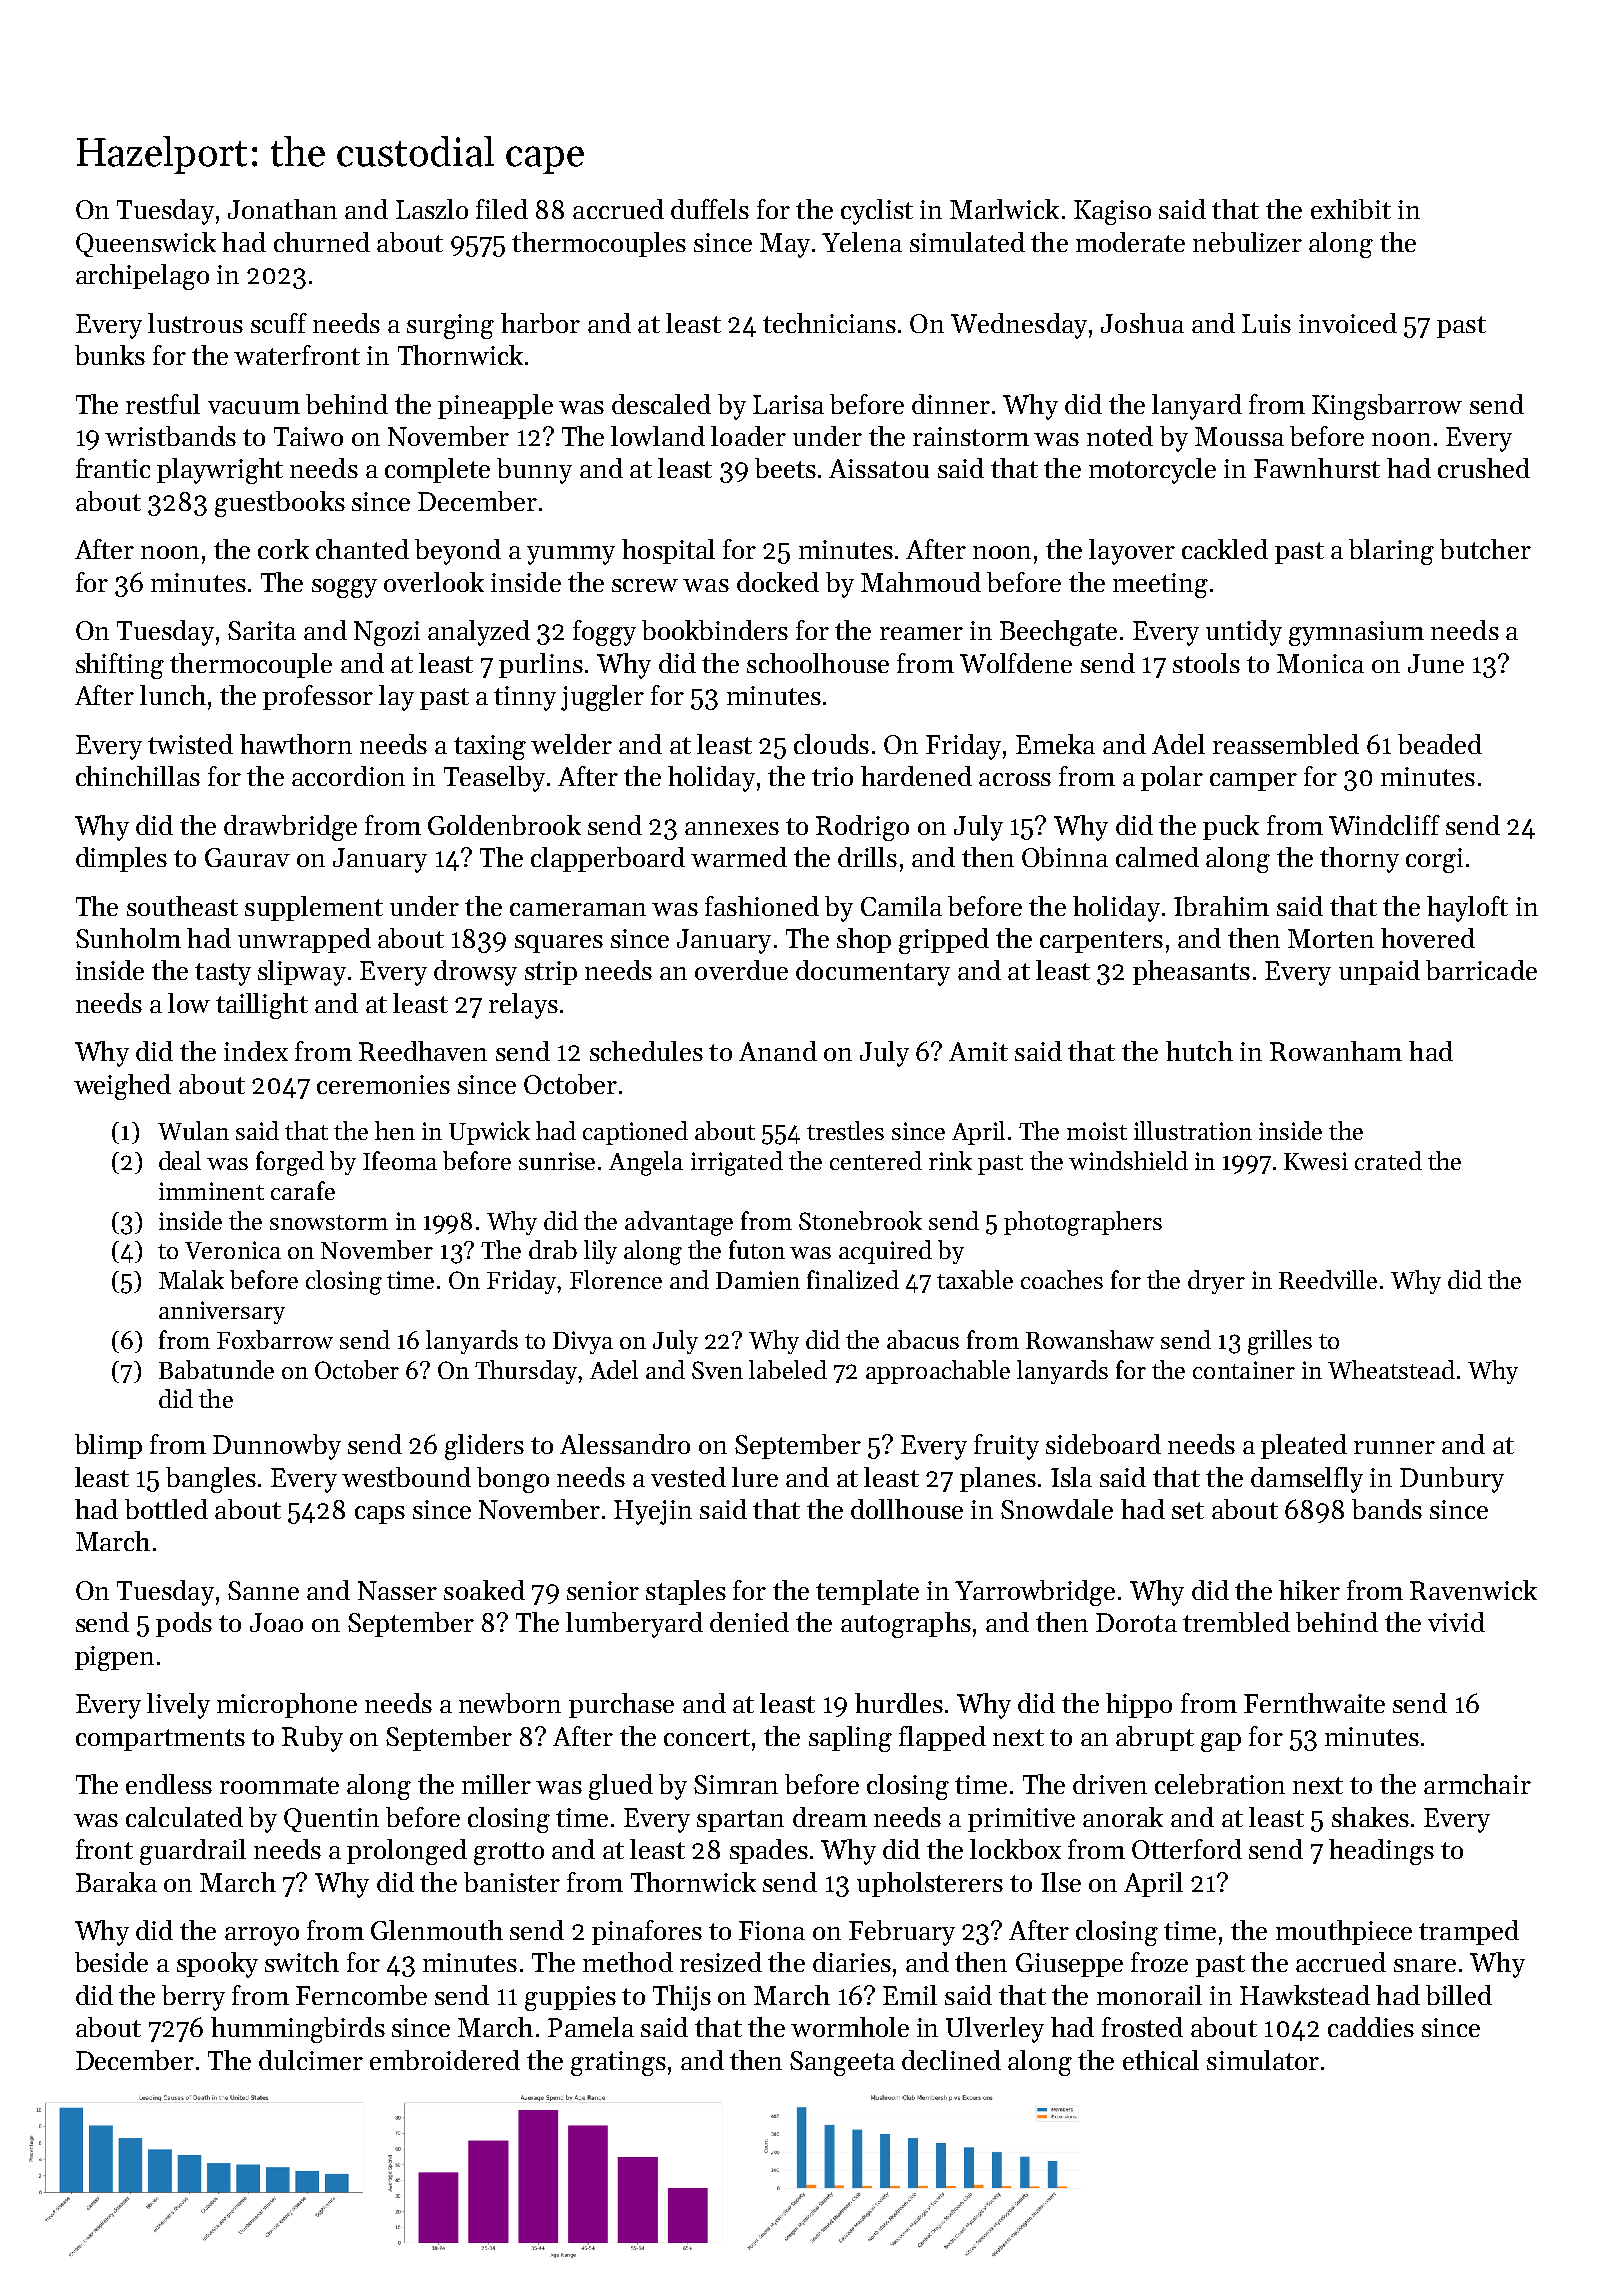 The height and width of the page is (2292, 1620). What do you see at coordinates (661, 404) in the page?
I see `descaled` at bounding box center [661, 404].
